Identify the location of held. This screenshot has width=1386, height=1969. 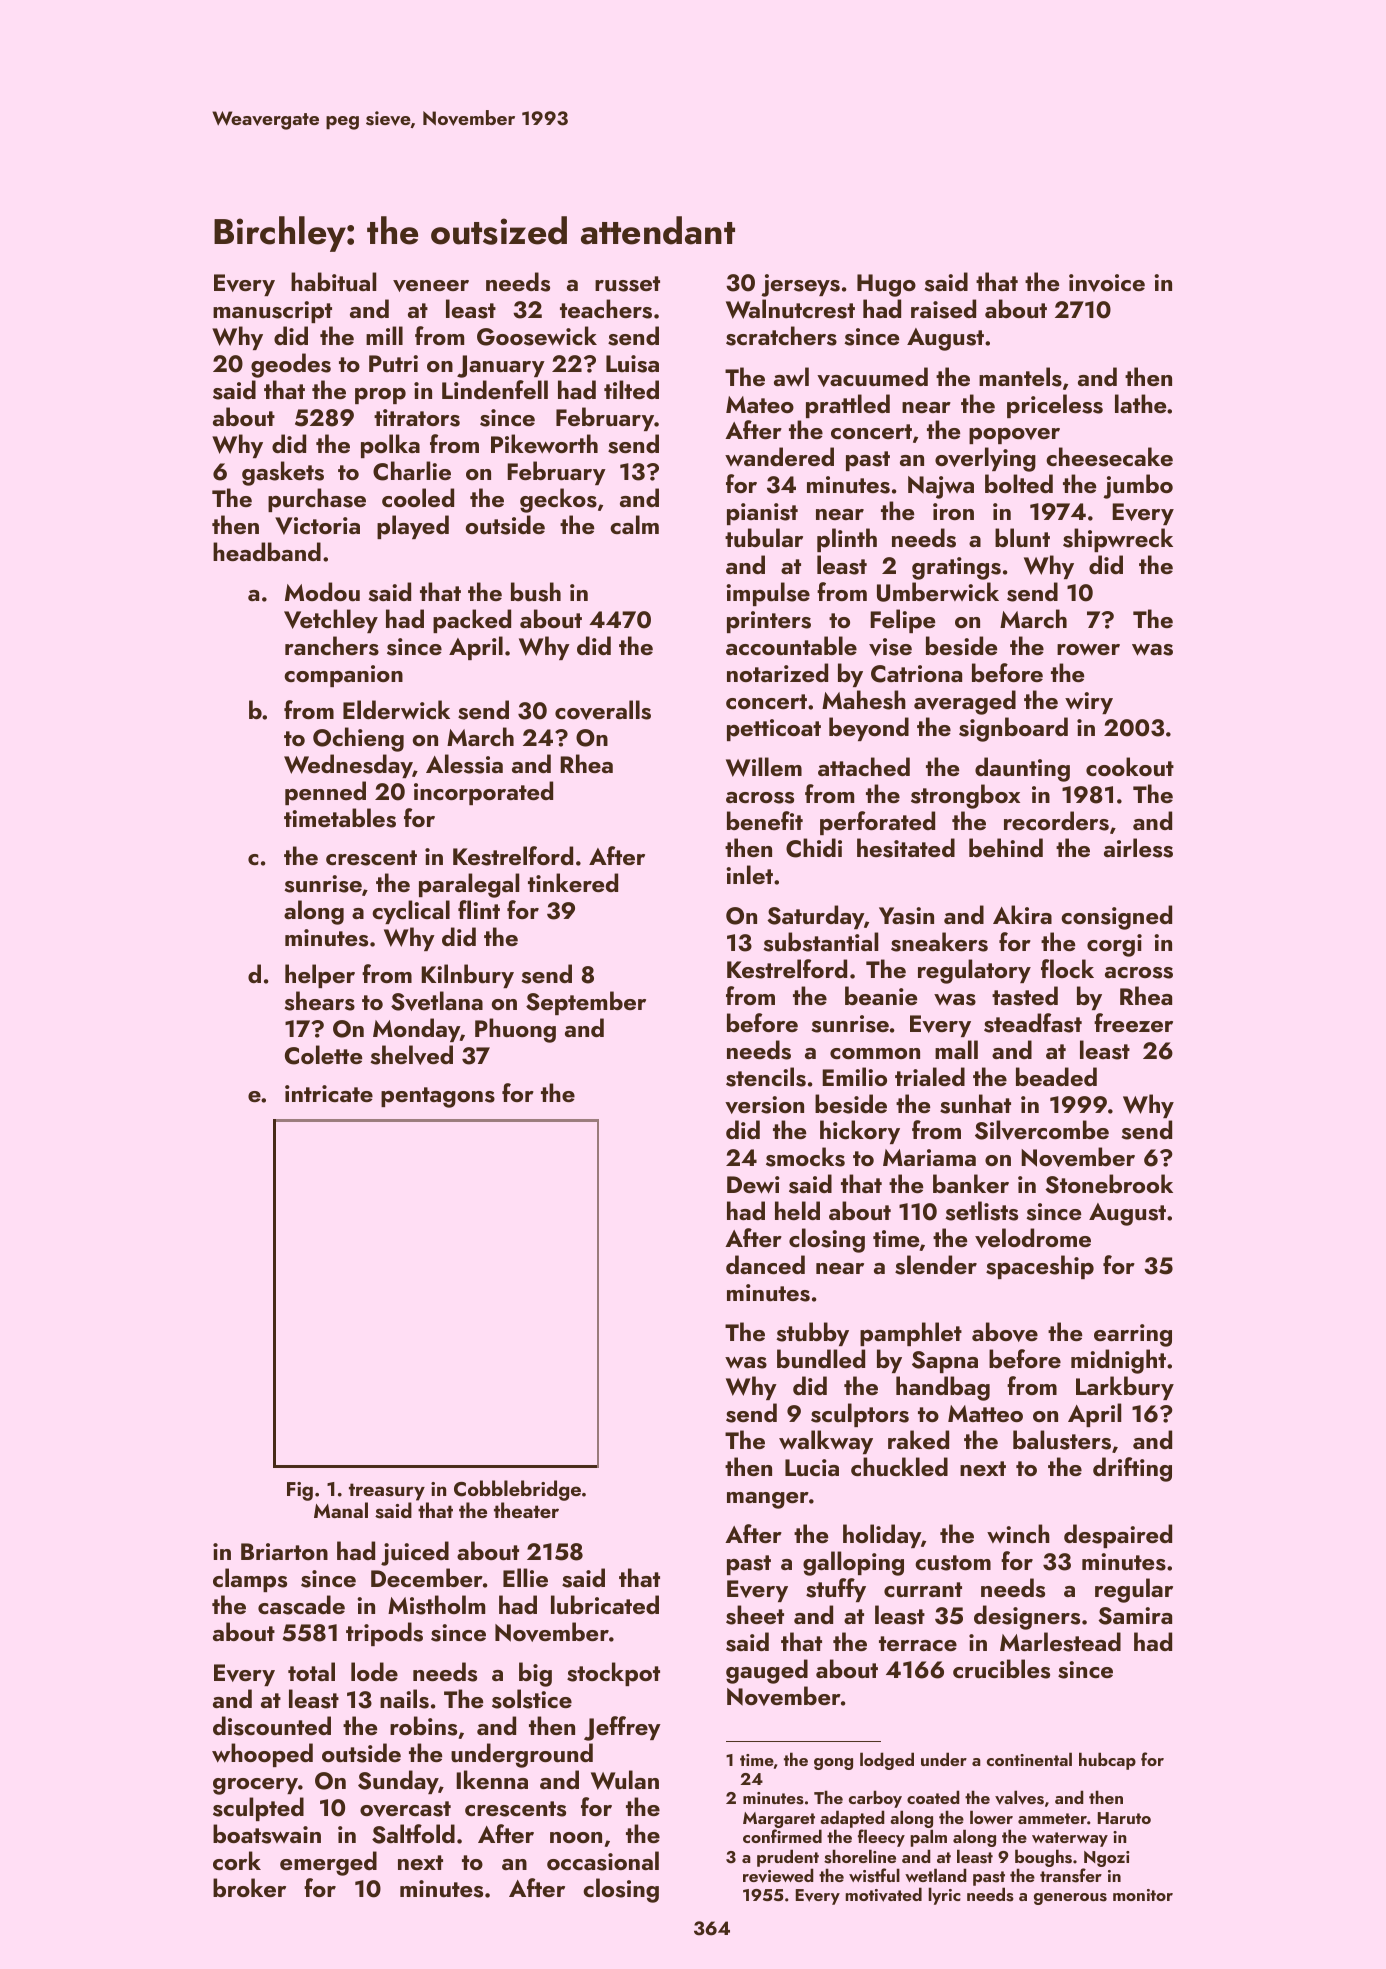
(797, 1210).
